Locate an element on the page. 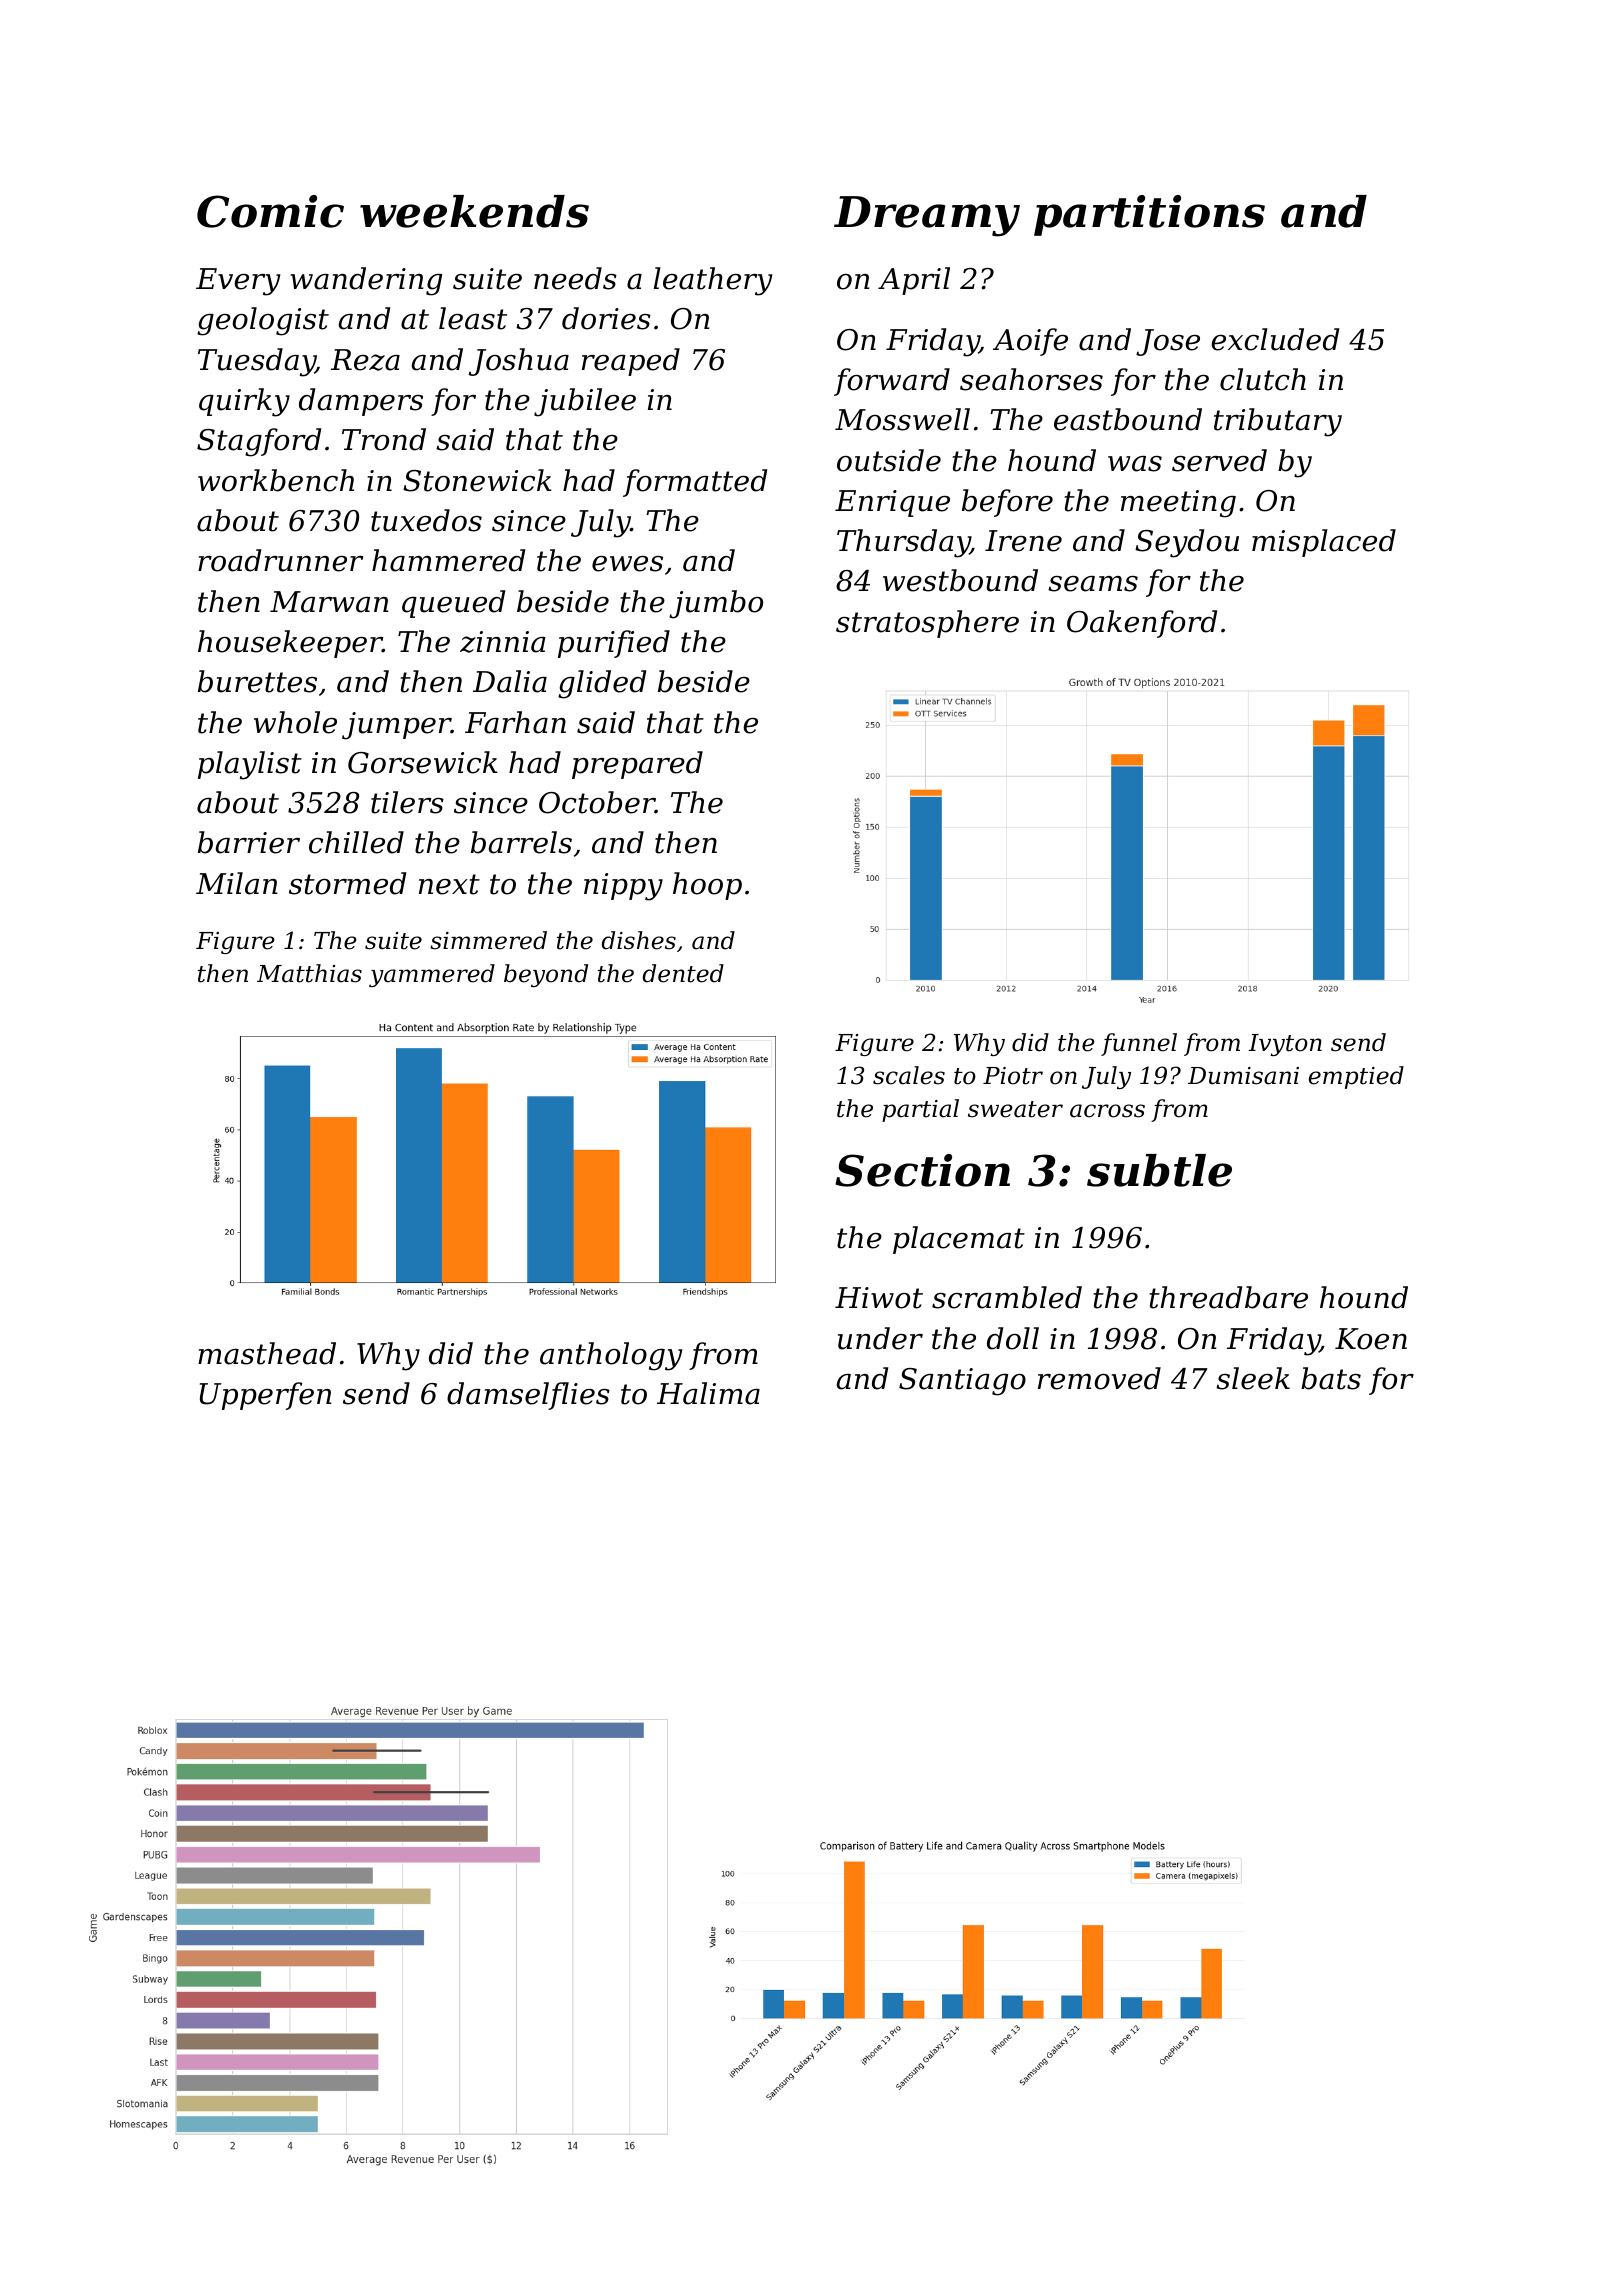 The height and width of the image is (2292, 1620). beyond is located at coordinates (546, 975).
